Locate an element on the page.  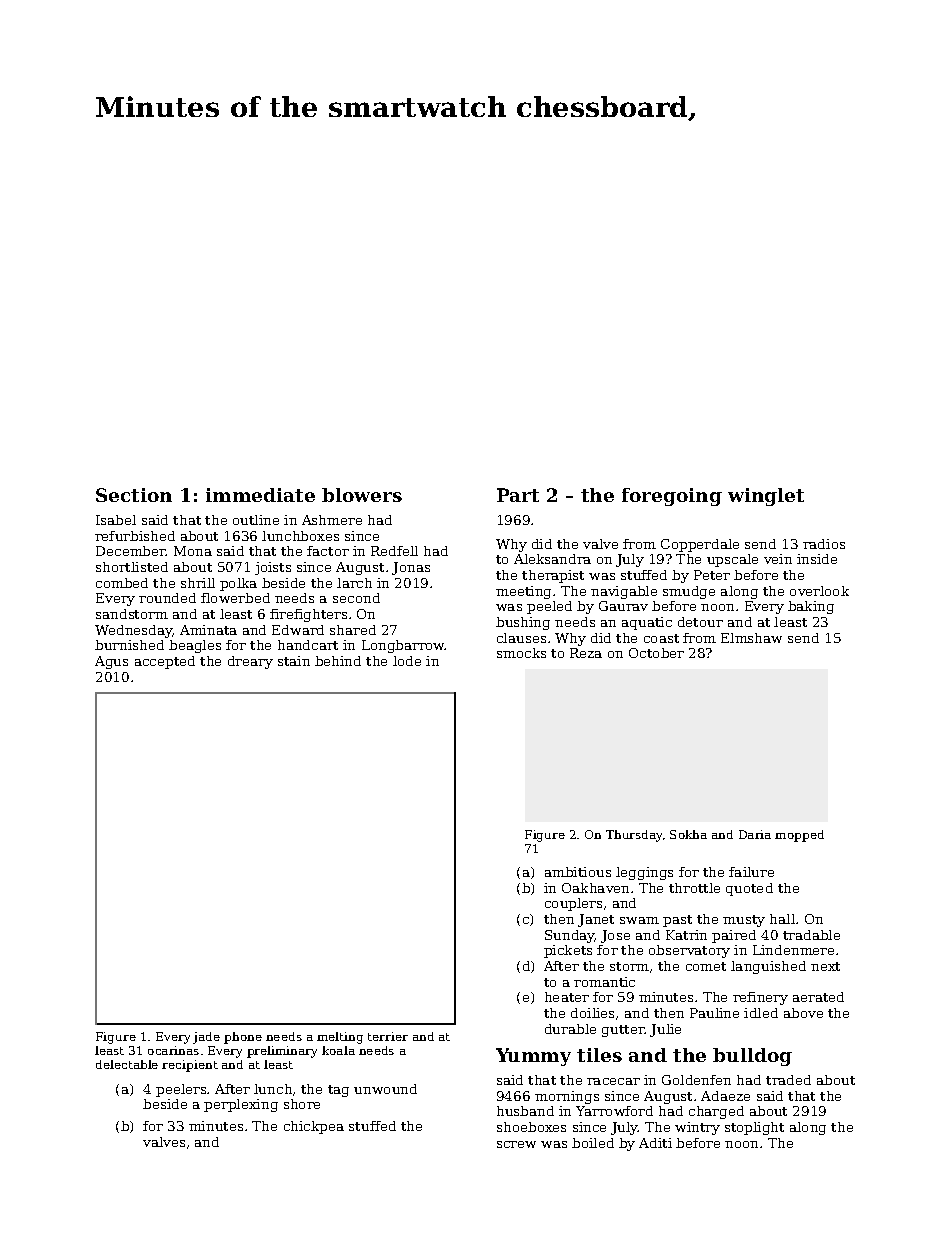
chickpea is located at coordinates (314, 1127).
